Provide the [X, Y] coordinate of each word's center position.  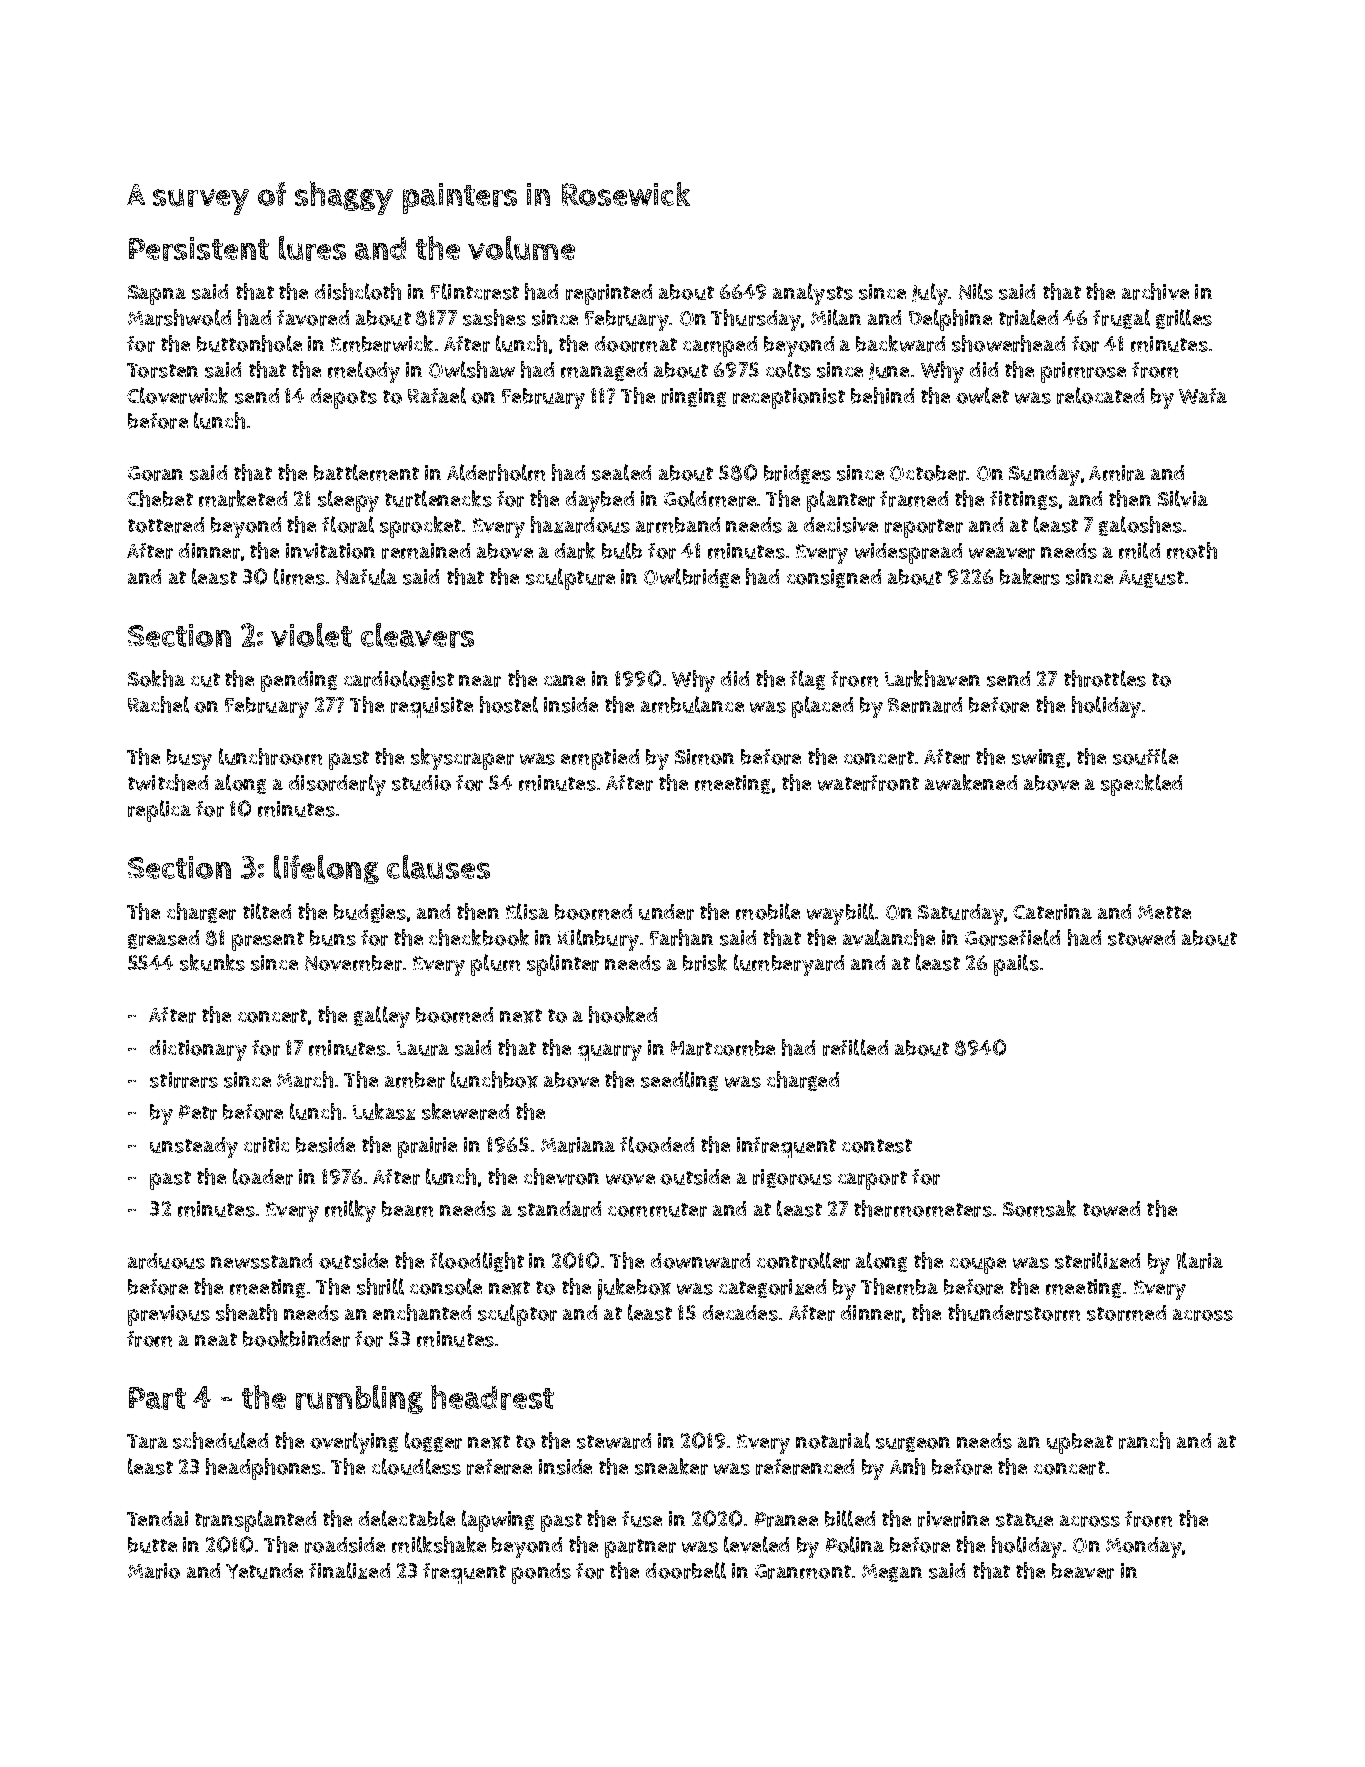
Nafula [366, 576]
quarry [610, 1052]
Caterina [1052, 912]
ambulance [692, 704]
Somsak [1039, 1208]
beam [407, 1209]
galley [382, 1017]
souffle [1145, 756]
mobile [768, 911]
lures [312, 248]
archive [1155, 291]
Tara [147, 1441]
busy [189, 759]
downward [700, 1261]
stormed [1126, 1313]
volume [521, 248]
